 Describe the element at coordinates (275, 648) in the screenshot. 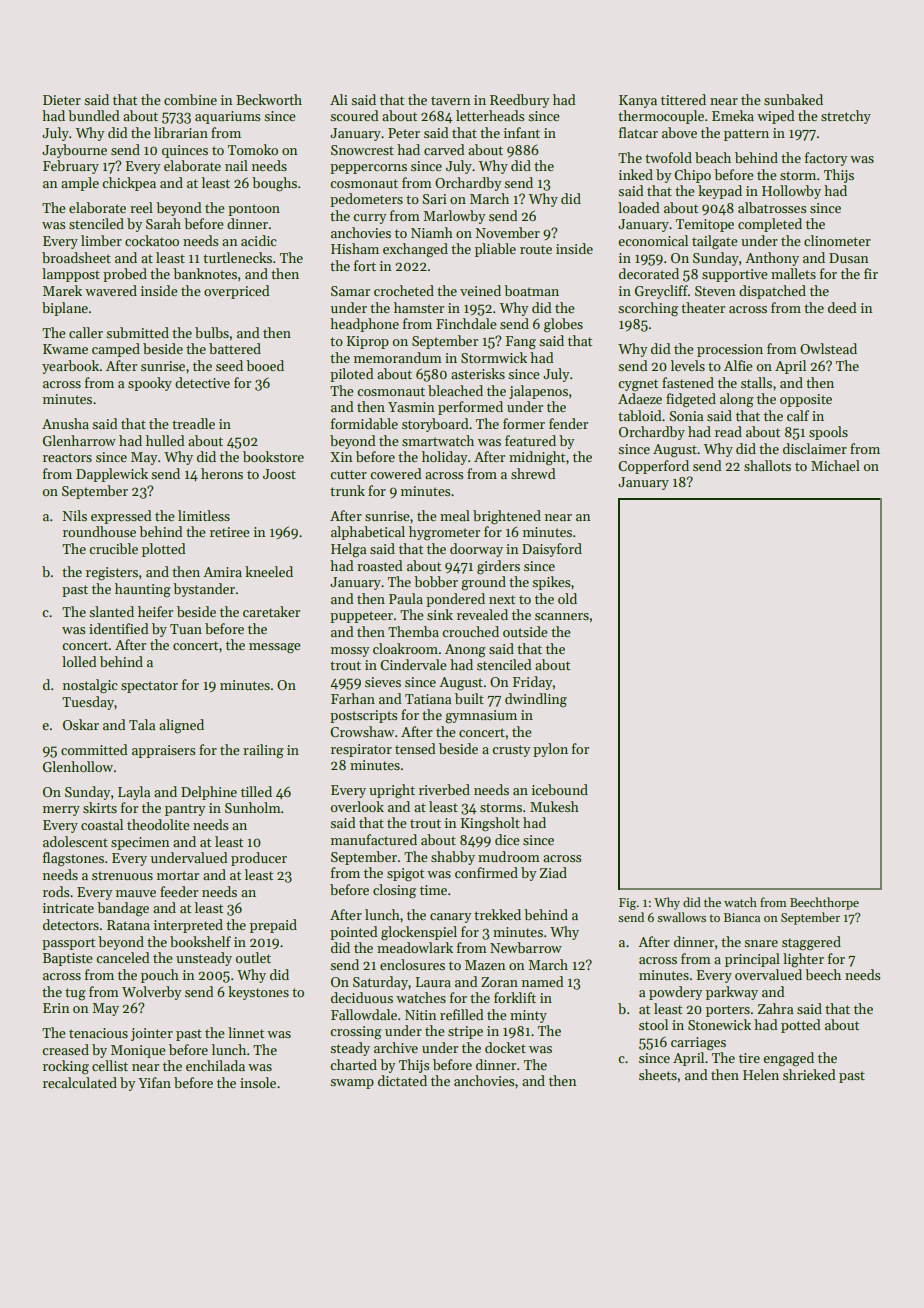

I see `message` at that location.
